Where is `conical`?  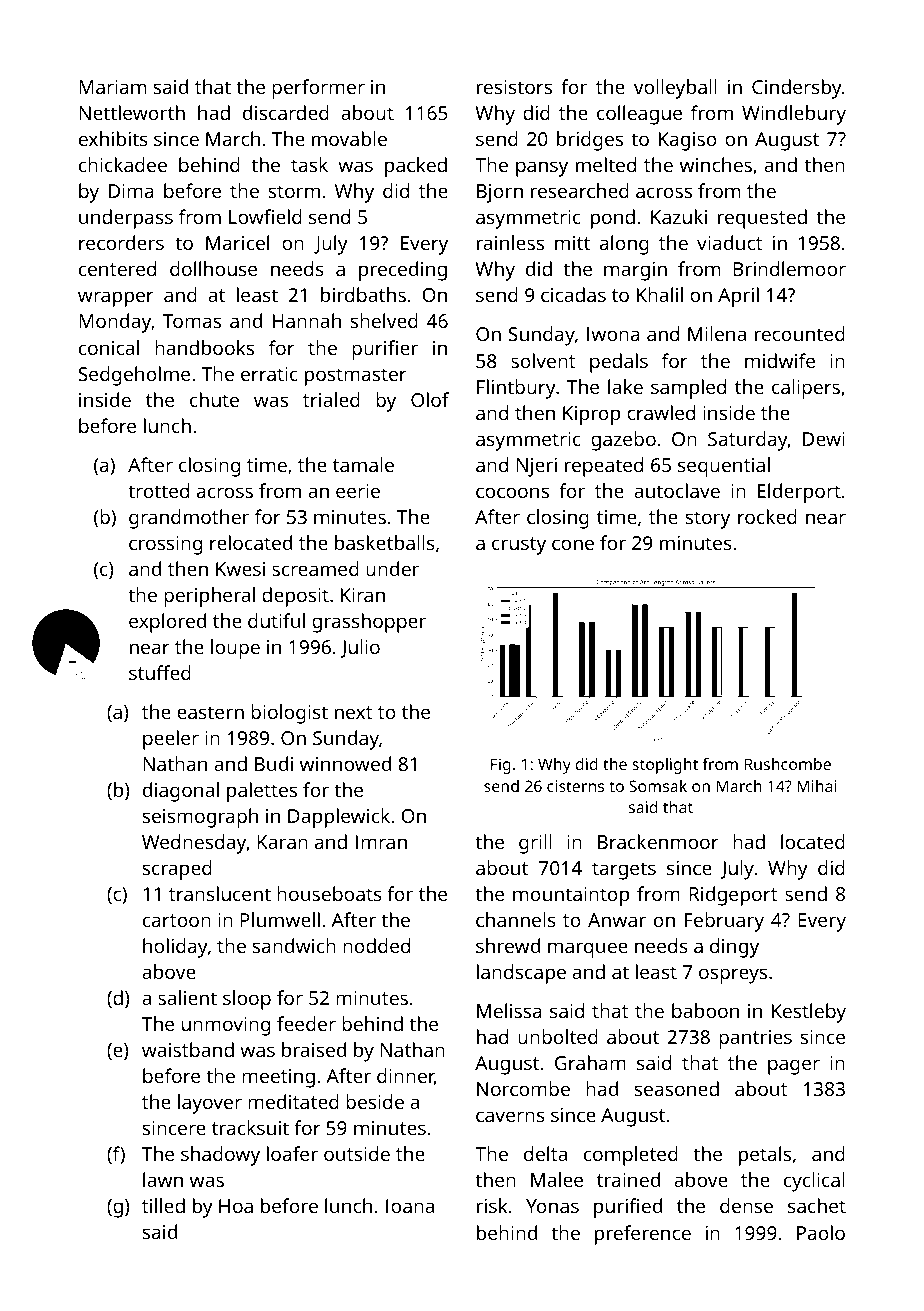 conical is located at coordinates (109, 347).
